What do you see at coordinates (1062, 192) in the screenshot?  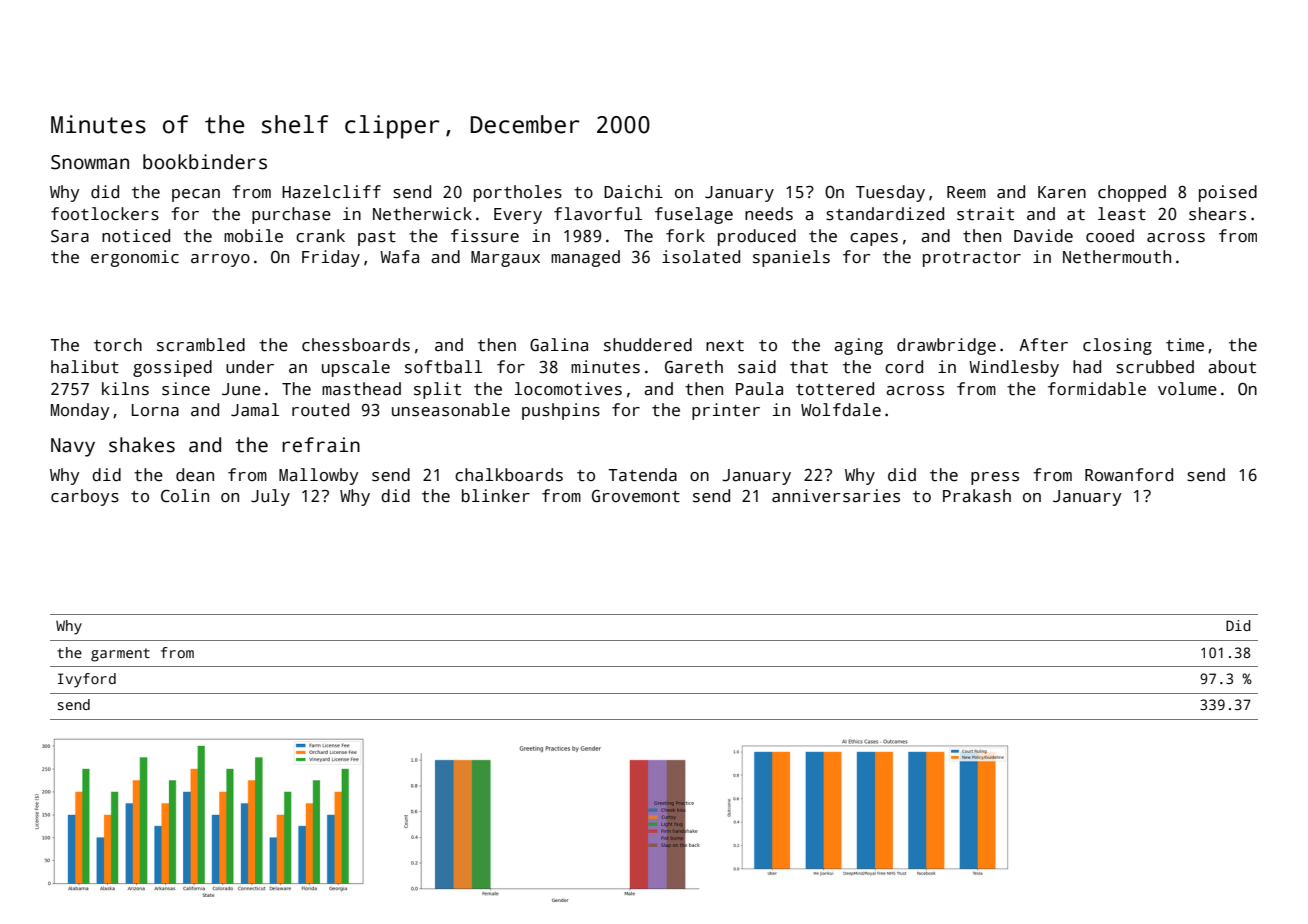 I see `Karen` at bounding box center [1062, 192].
